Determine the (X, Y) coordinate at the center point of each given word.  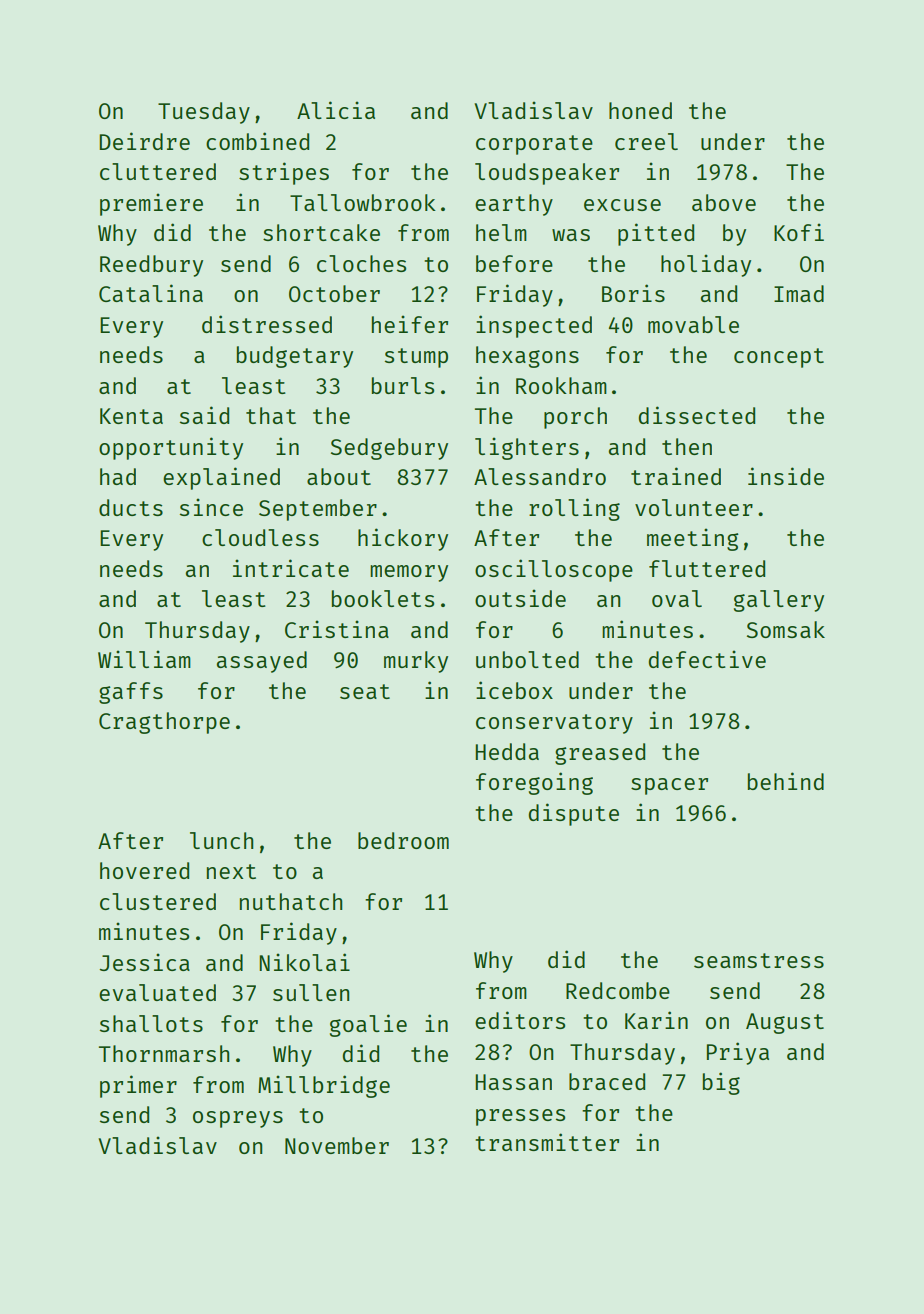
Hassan (513, 1082)
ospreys (238, 1119)
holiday (706, 265)
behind (786, 781)
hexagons (527, 357)
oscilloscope (554, 570)
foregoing (534, 783)
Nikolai (304, 962)
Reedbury (151, 266)
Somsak (786, 629)
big (721, 1083)
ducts (131, 507)
